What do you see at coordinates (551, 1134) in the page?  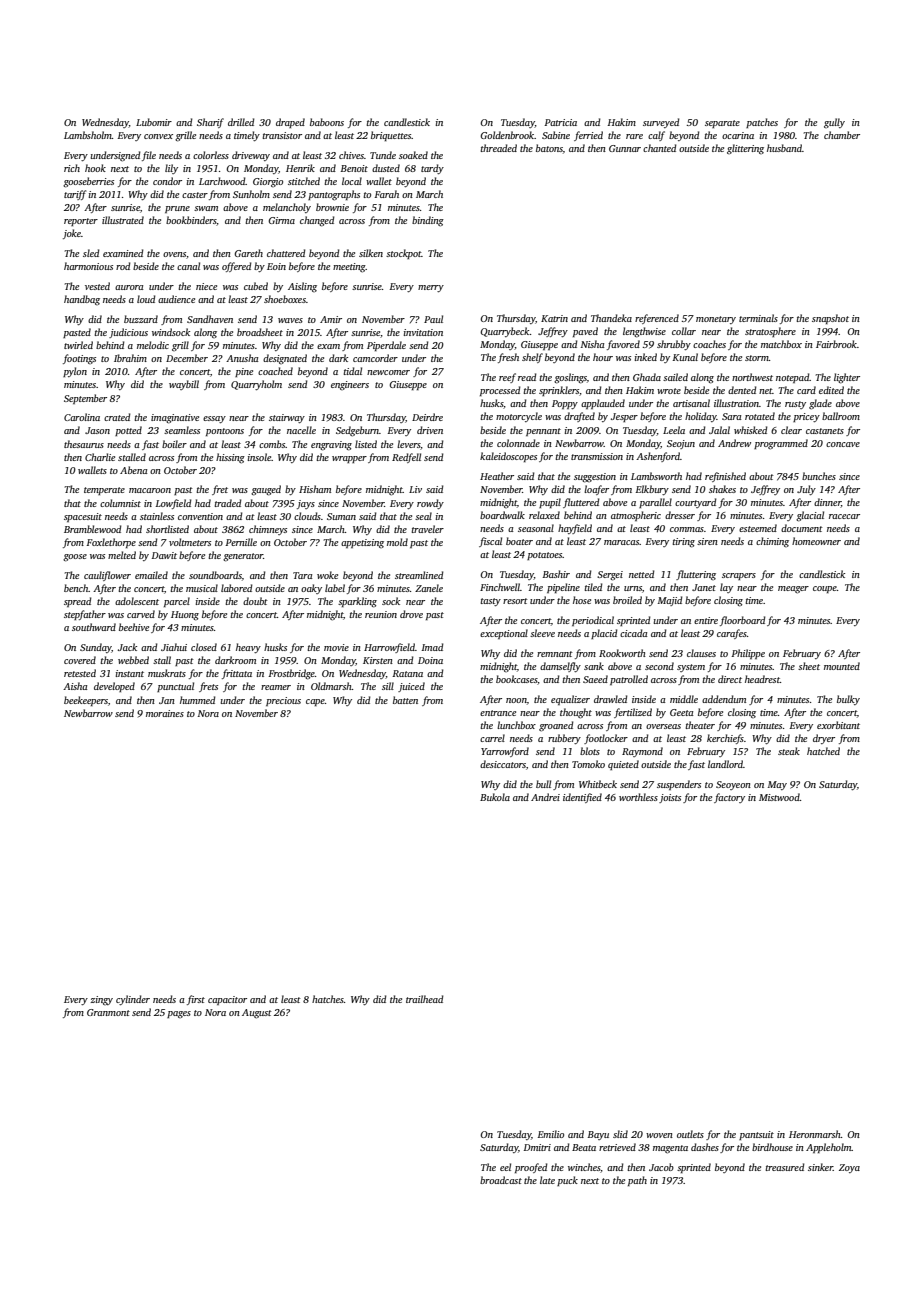 I see `Emilio` at bounding box center [551, 1134].
